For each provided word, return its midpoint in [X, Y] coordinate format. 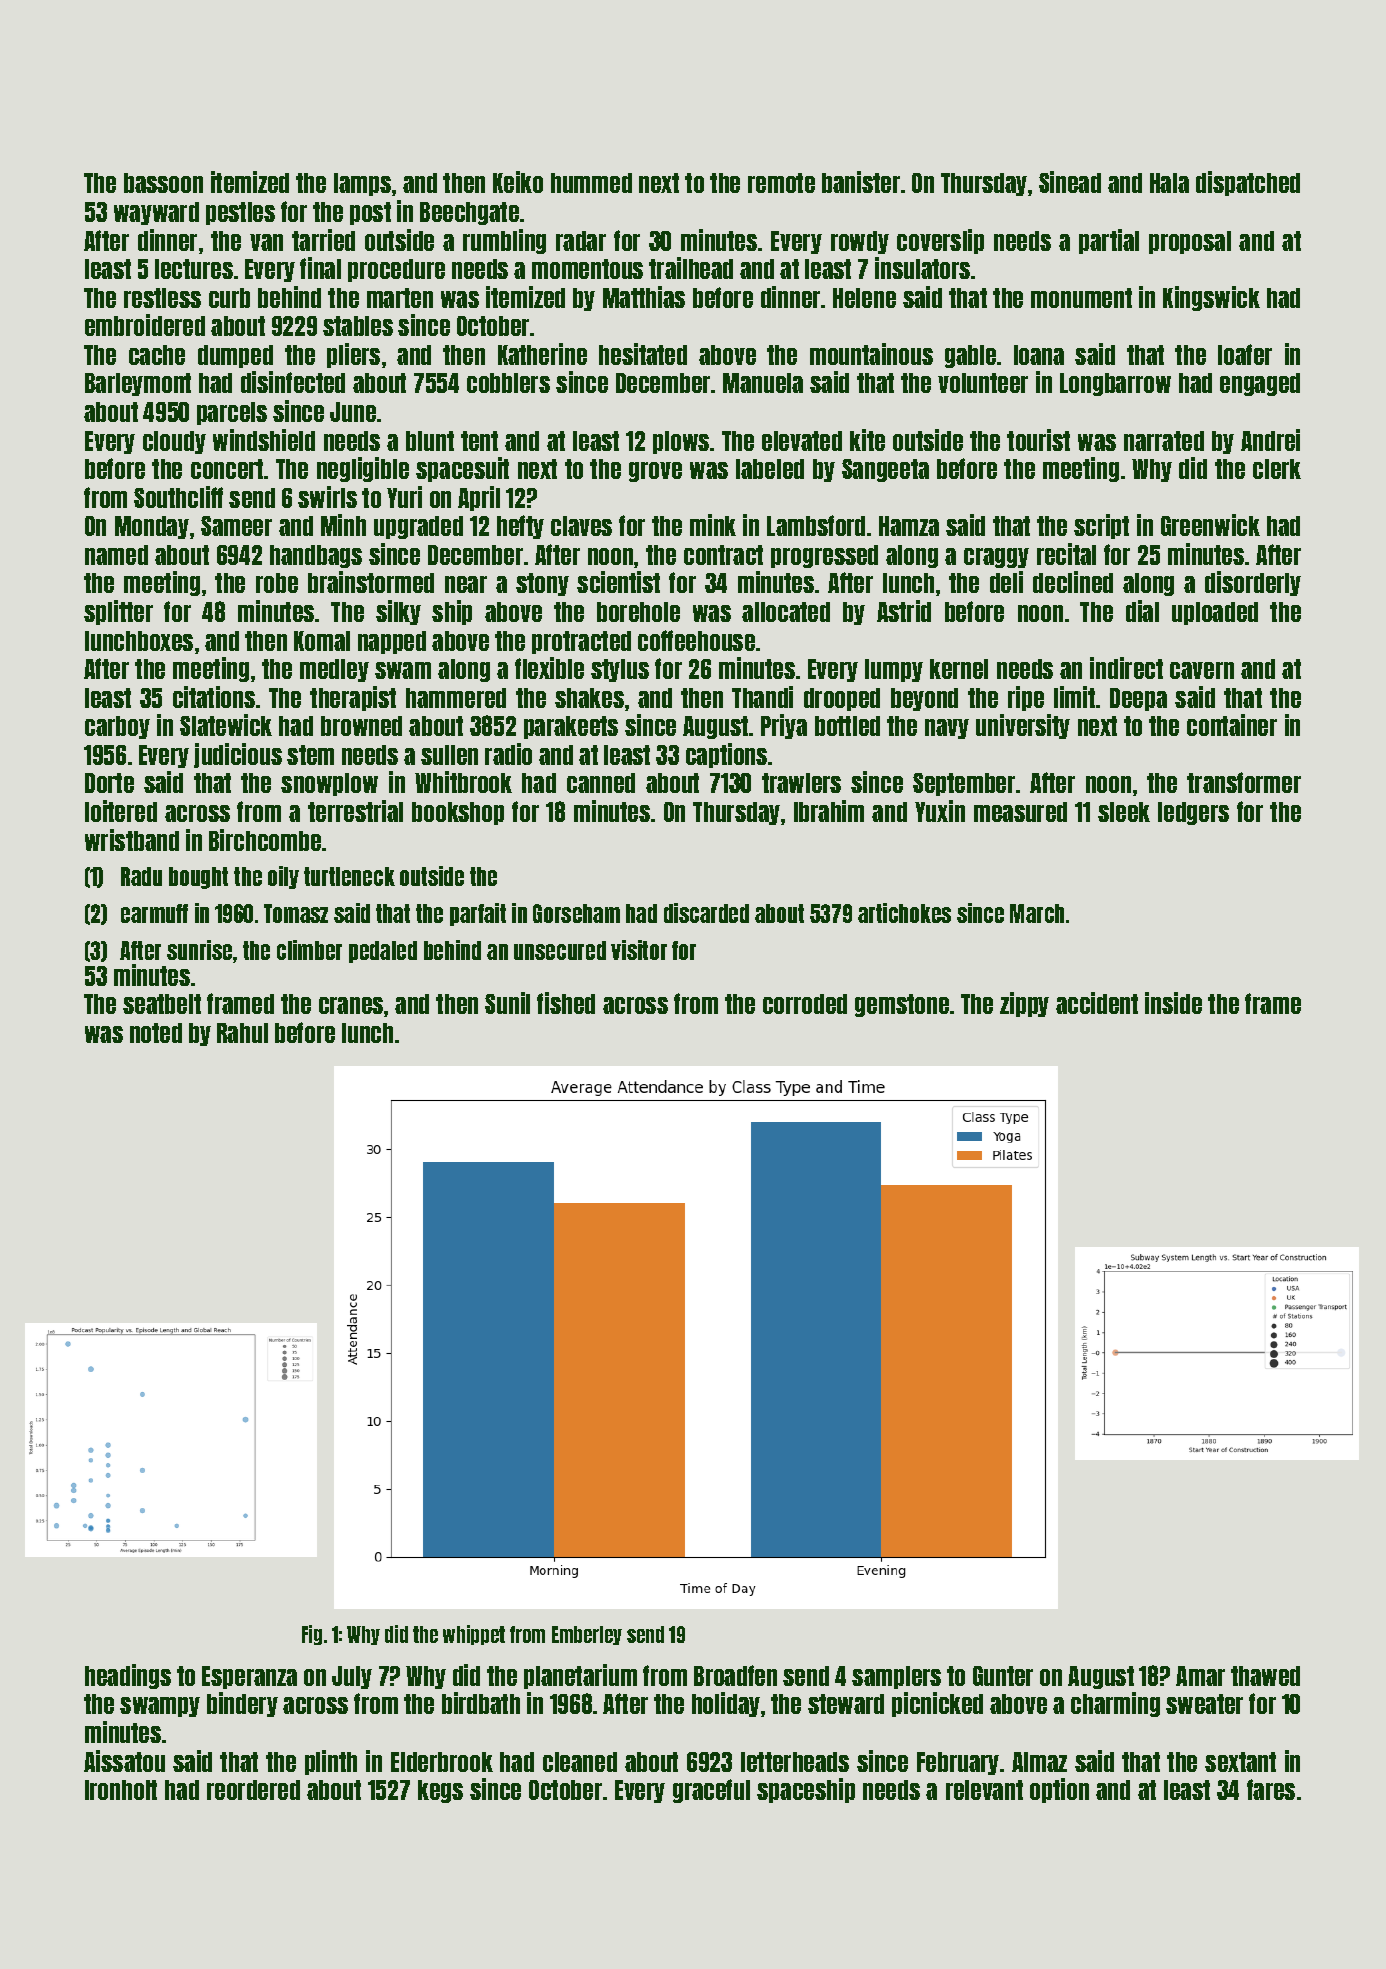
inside [1173, 1003]
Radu [141, 876]
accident [1097, 1003]
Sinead [1070, 182]
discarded [706, 913]
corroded [805, 1004]
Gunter [1003, 1676]
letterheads [795, 1762]
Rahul [242, 1033]
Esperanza [249, 1677]
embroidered [145, 325]
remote [781, 183]
